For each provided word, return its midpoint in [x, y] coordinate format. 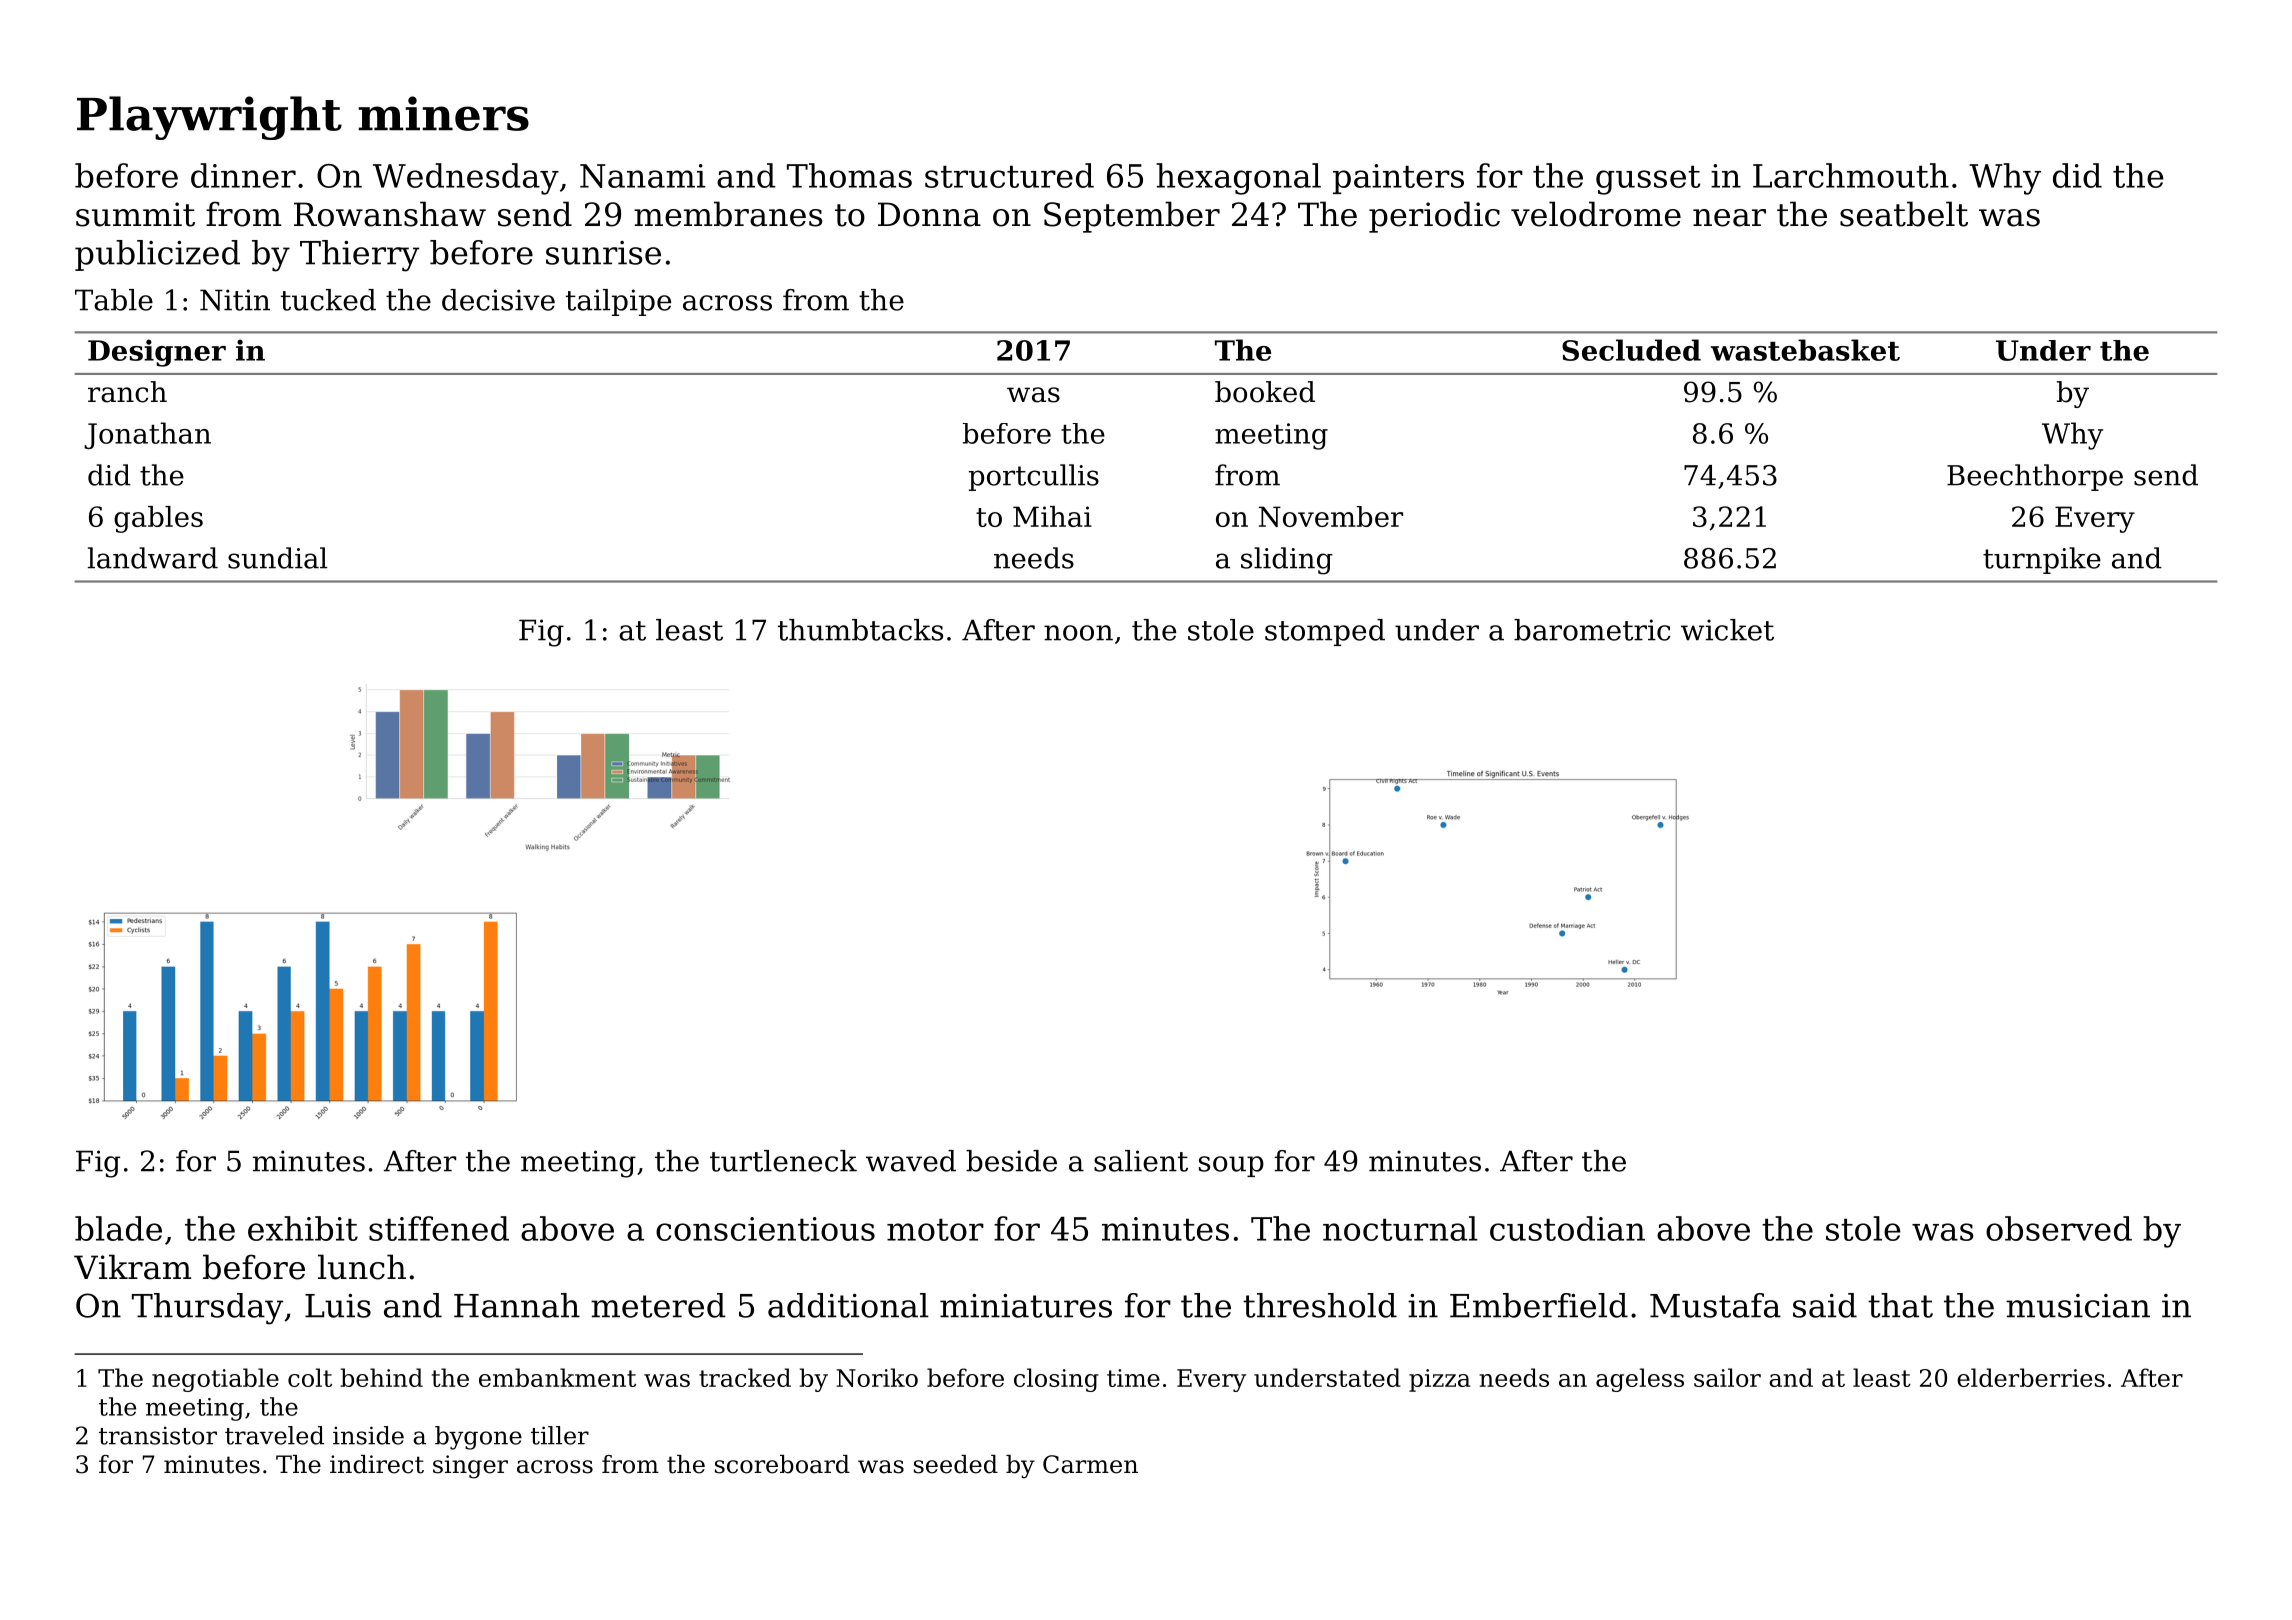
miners [444, 113]
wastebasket [1805, 350]
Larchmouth [1851, 175]
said [1825, 1305]
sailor [1727, 1377]
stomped [1325, 632]
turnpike [2042, 560]
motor [935, 1229]
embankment [557, 1377]
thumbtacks [860, 630]
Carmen [1090, 1464]
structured [1009, 175]
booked [1265, 392]
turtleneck [783, 1161]
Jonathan [147, 435]
